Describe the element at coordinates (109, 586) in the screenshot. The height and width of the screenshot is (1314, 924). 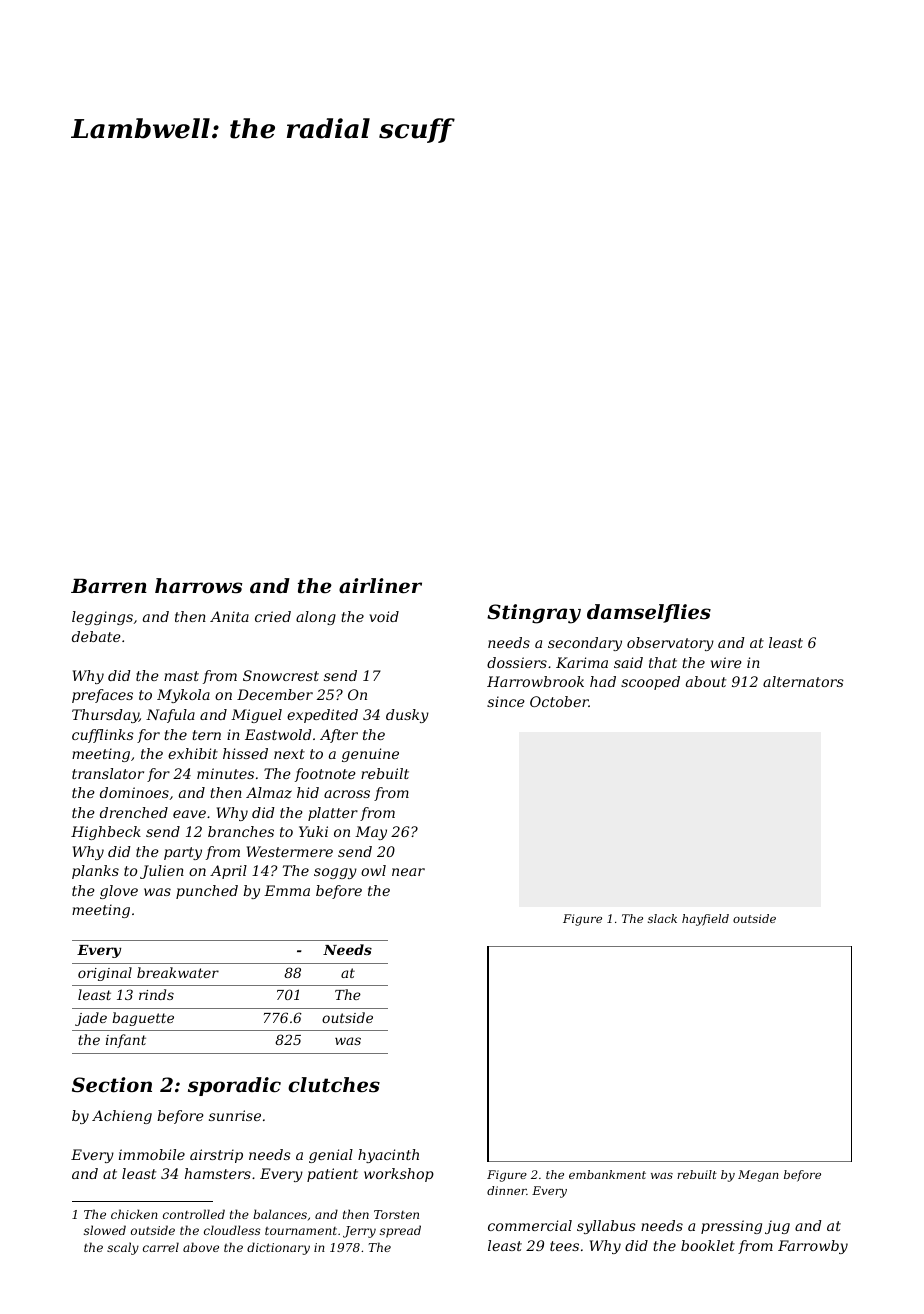
I see `Barren` at that location.
